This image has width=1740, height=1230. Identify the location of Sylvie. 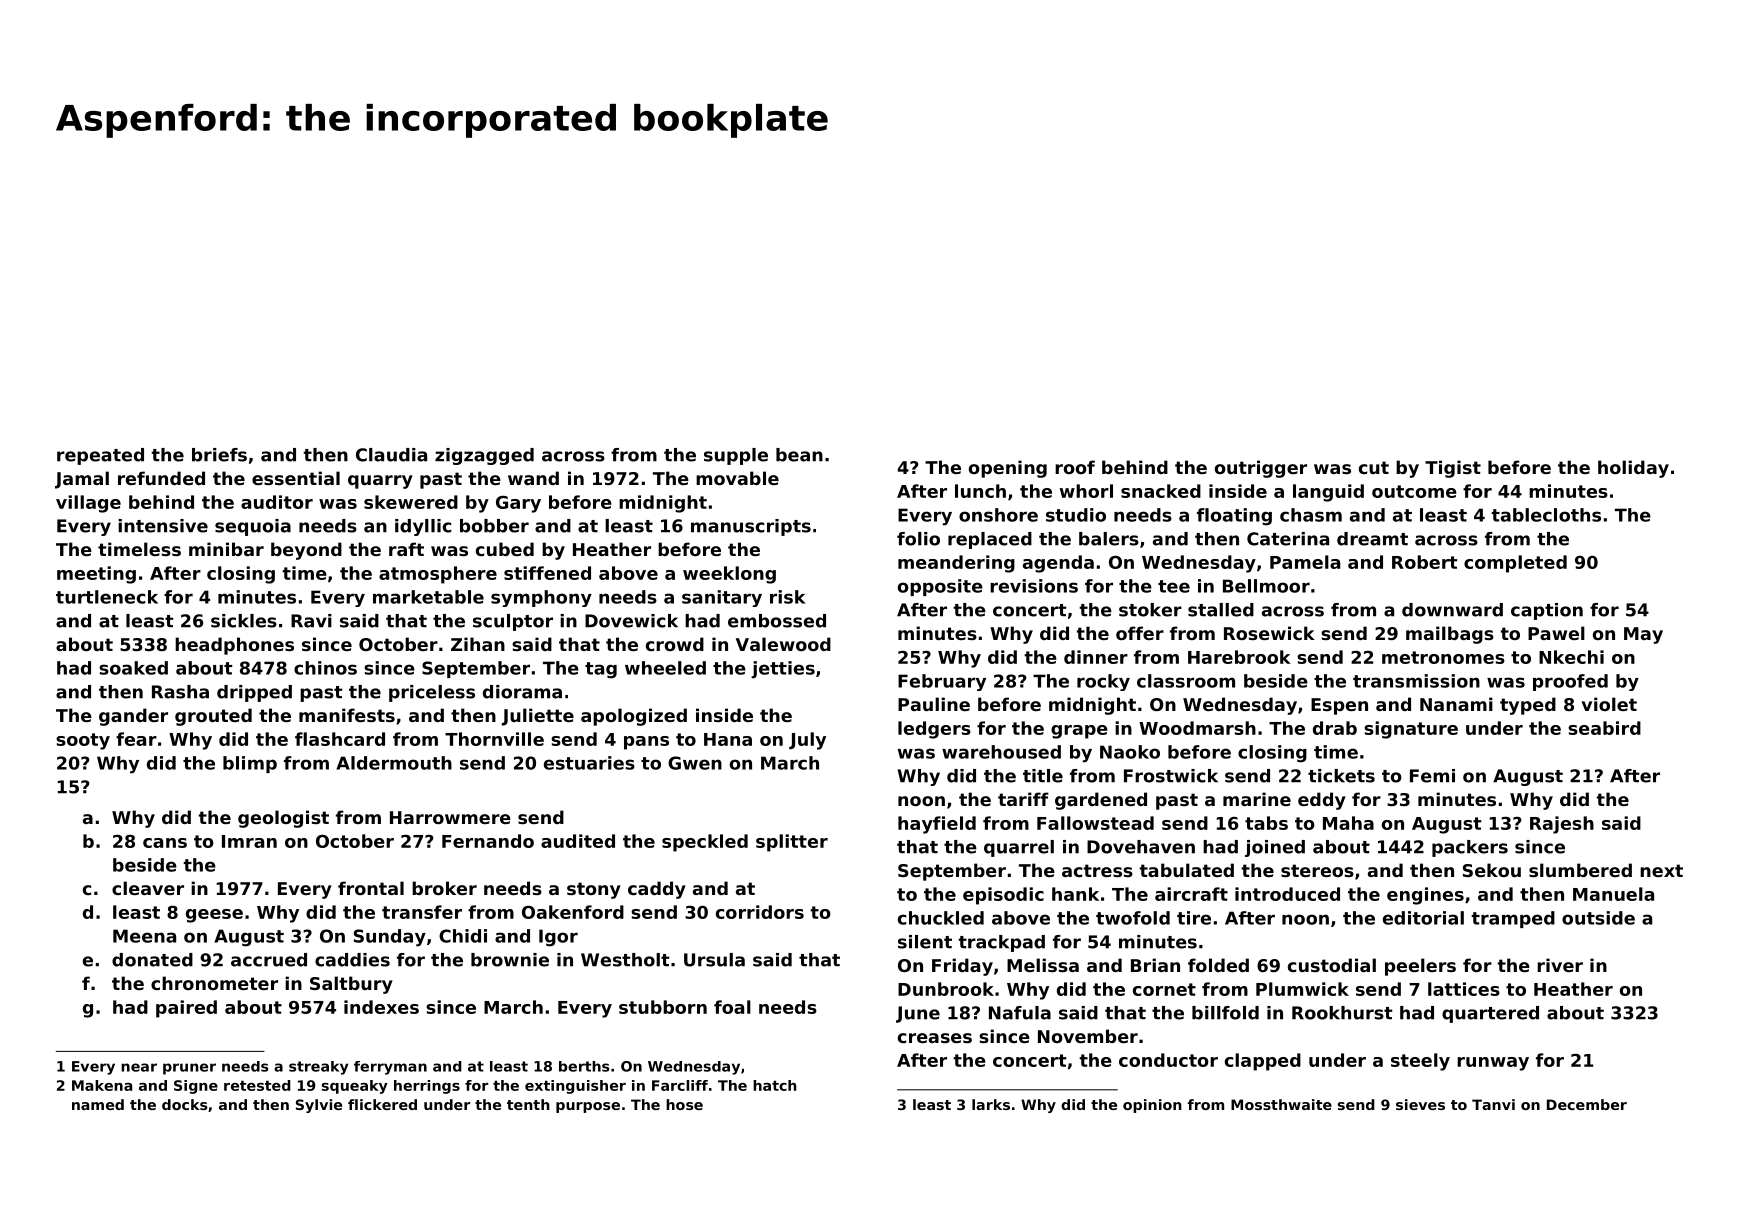
(319, 1106).
